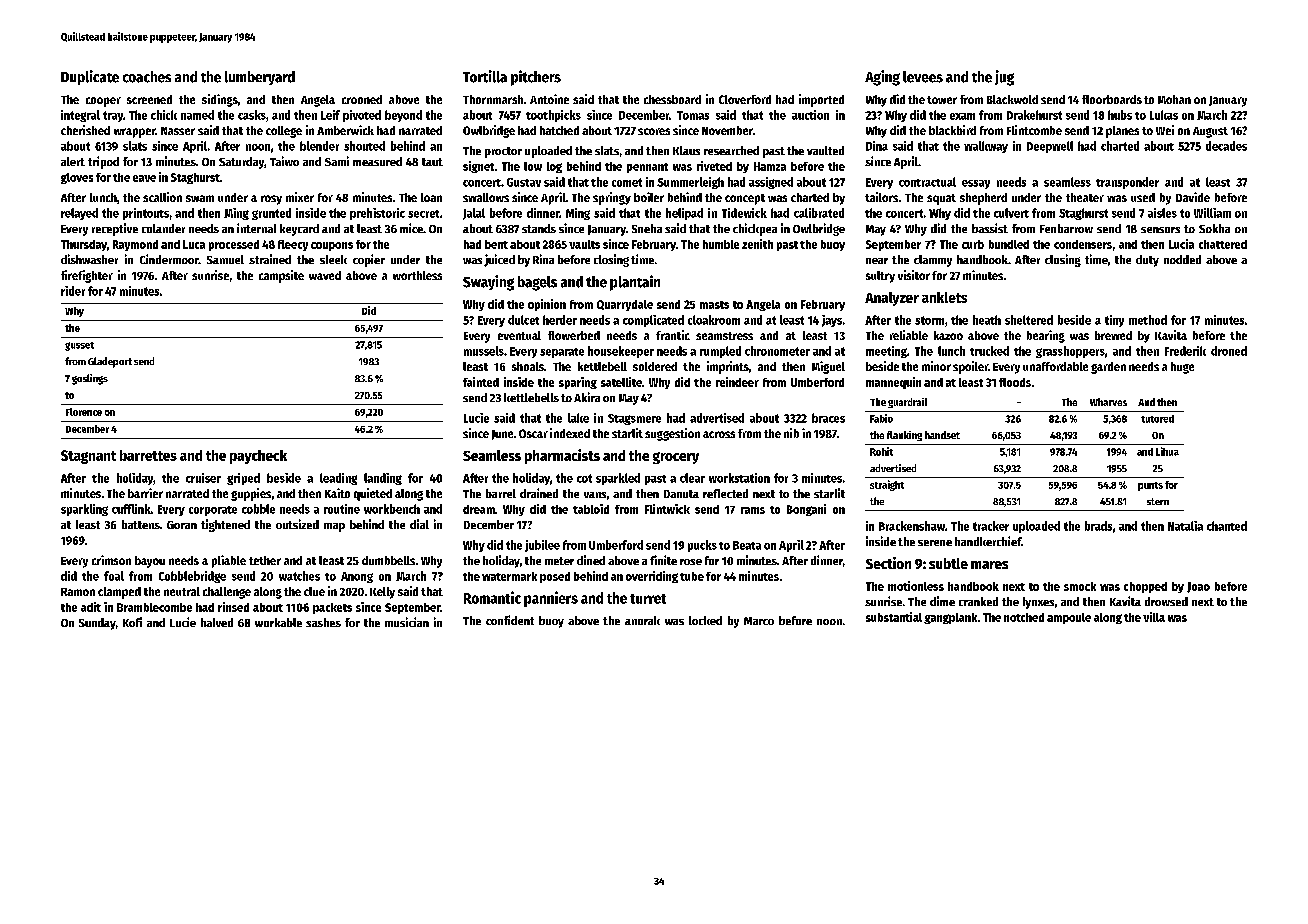 The width and height of the screenshot is (1308, 924). I want to click on nodded, so click(1182, 259).
